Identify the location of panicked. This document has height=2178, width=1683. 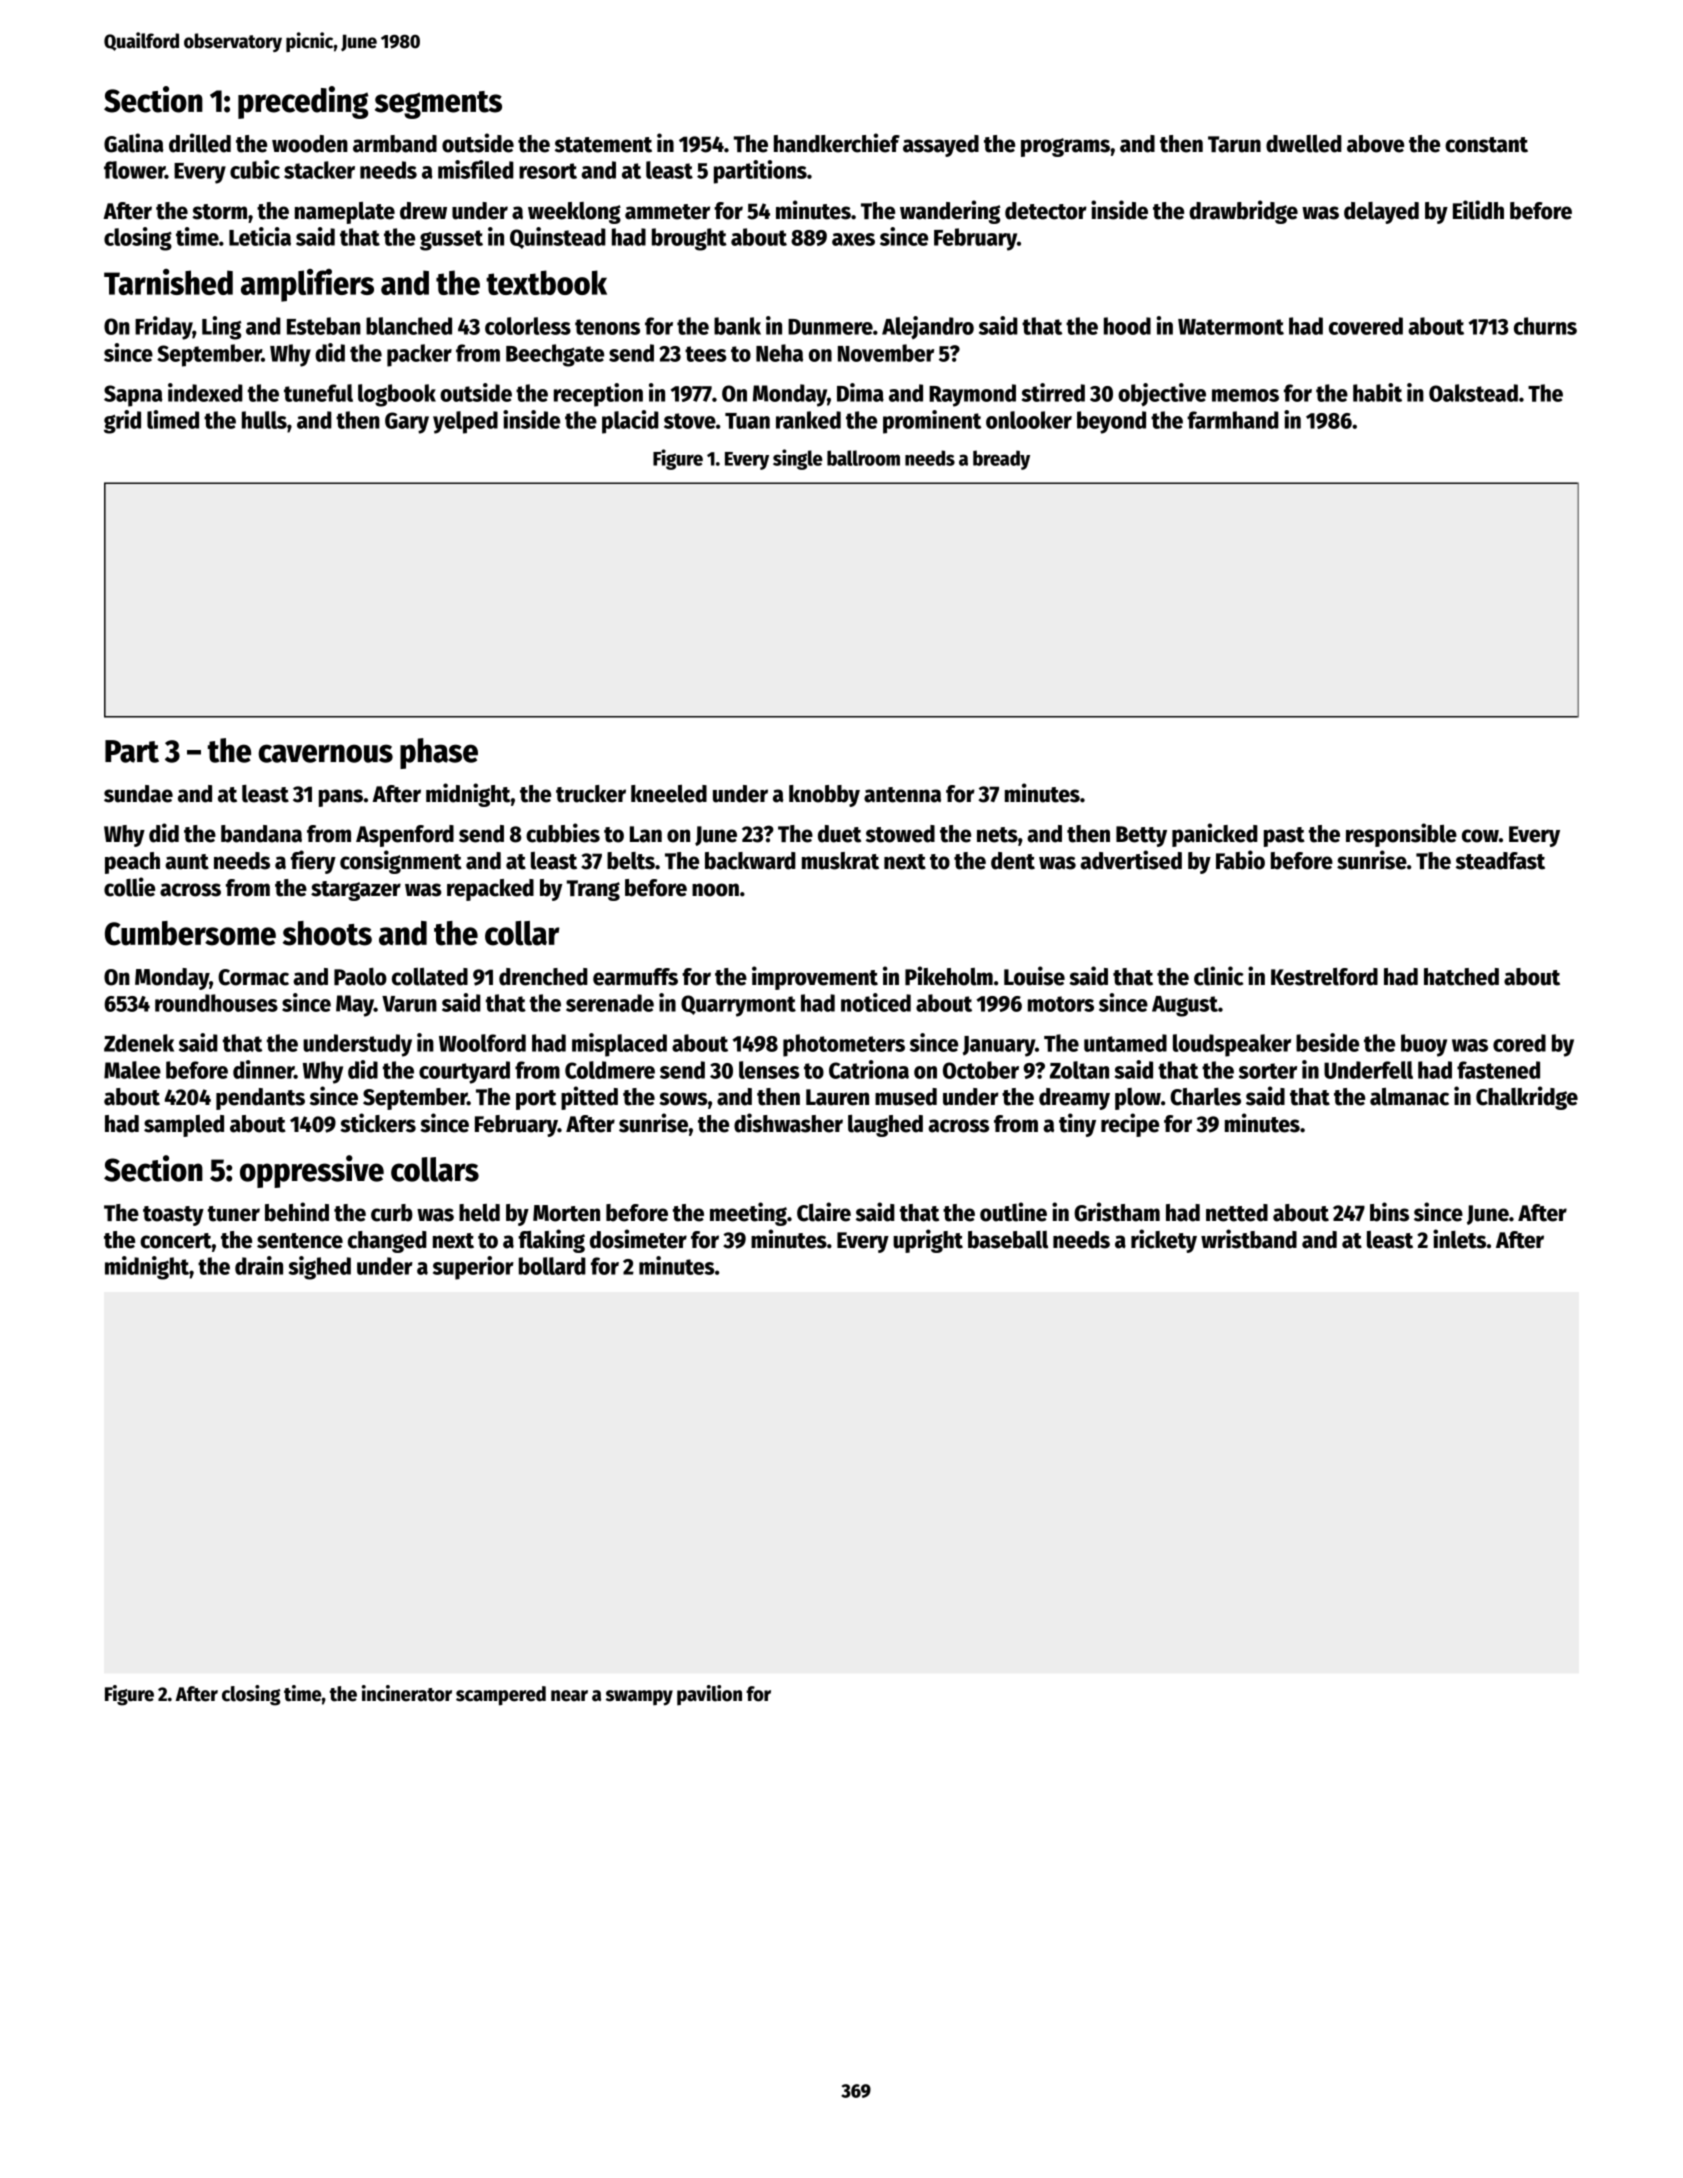
(1215, 835).
